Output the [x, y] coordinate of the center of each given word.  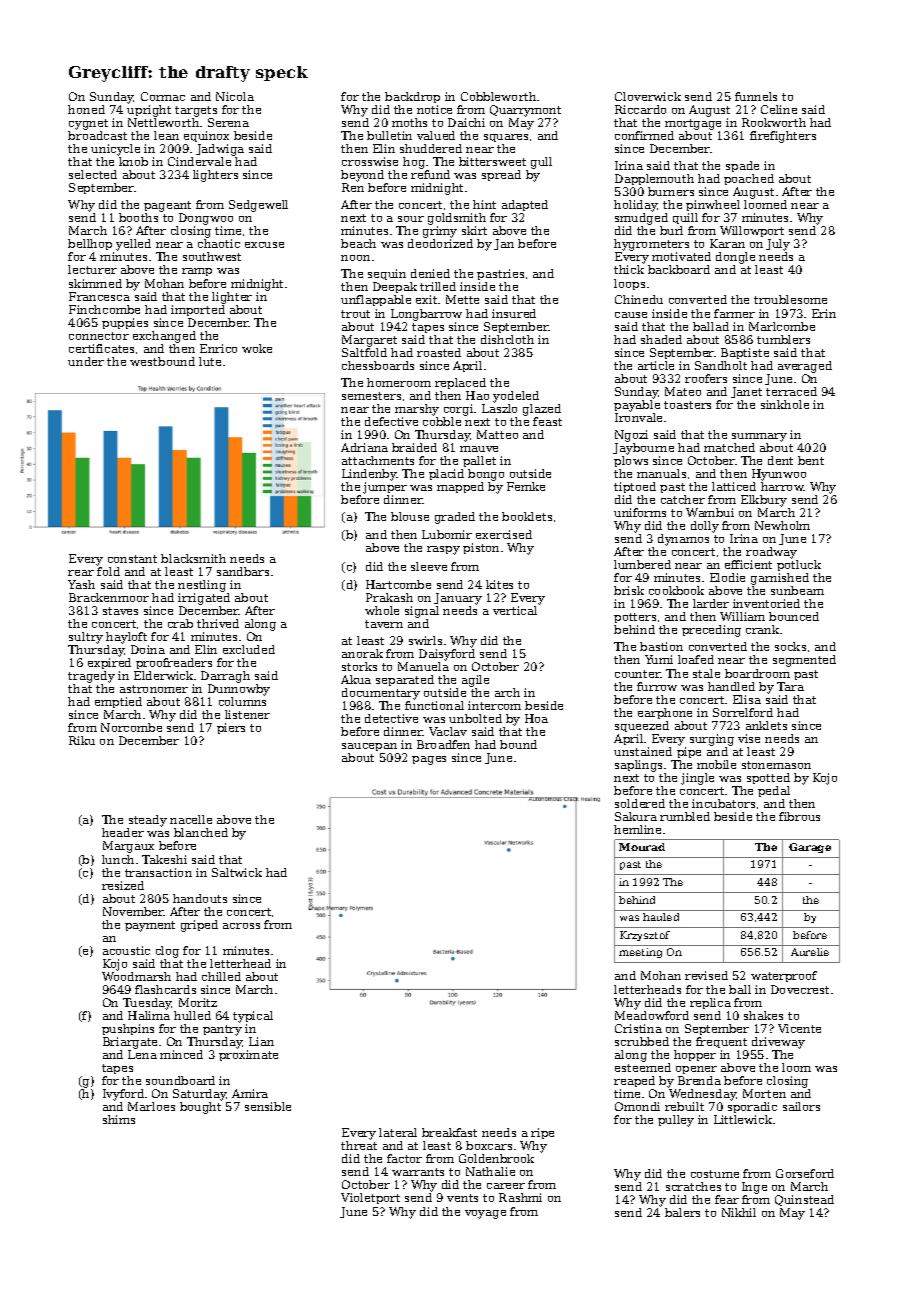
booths [138, 217]
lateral [398, 1132]
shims [119, 1119]
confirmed [644, 135]
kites [499, 584]
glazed [542, 410]
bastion [661, 646]
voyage [485, 1214]
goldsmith [457, 219]
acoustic [126, 950]
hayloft [126, 638]
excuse [264, 245]
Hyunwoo [779, 475]
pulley [676, 1121]
